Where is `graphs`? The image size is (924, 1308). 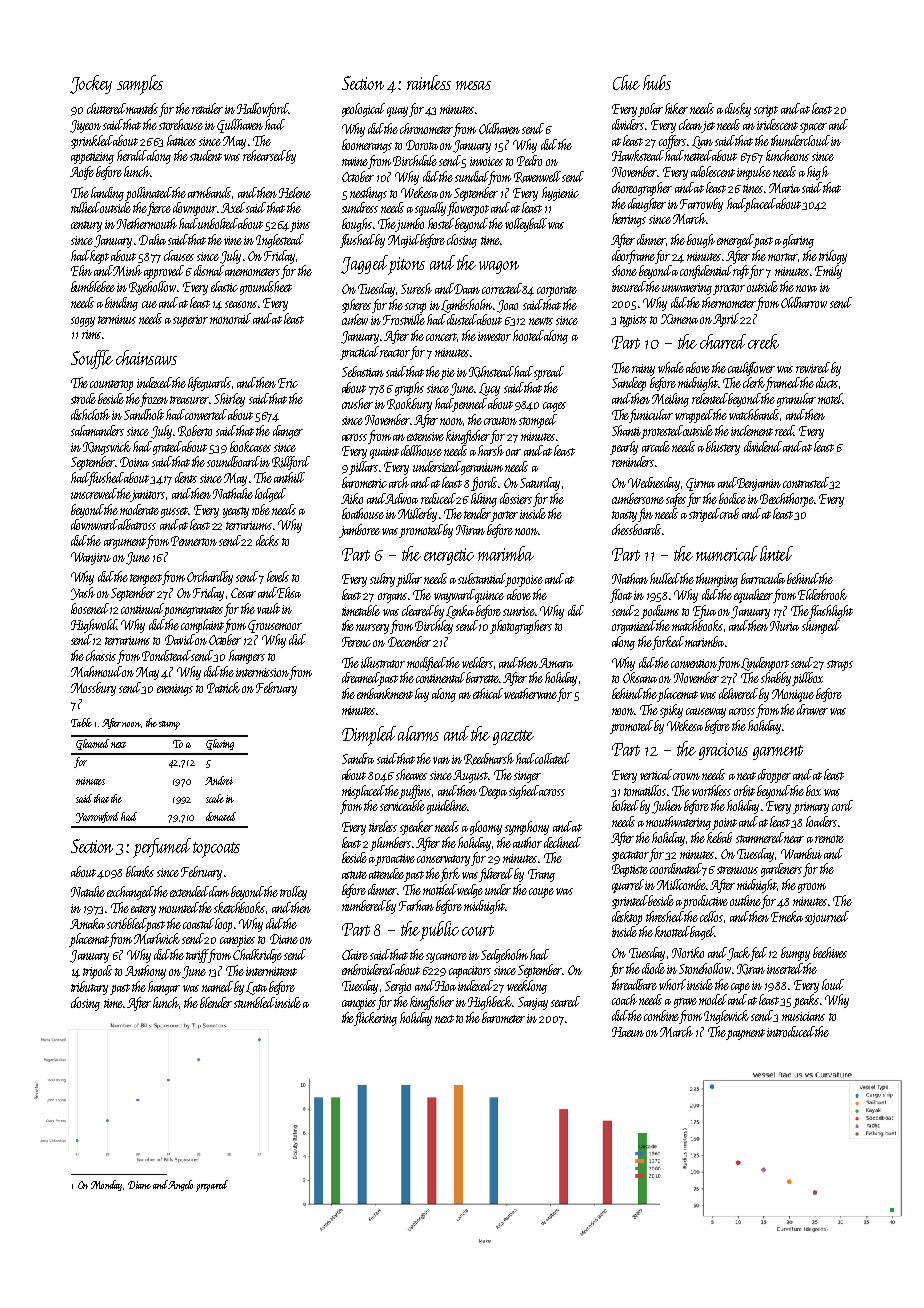 graphs is located at coordinates (409, 389).
